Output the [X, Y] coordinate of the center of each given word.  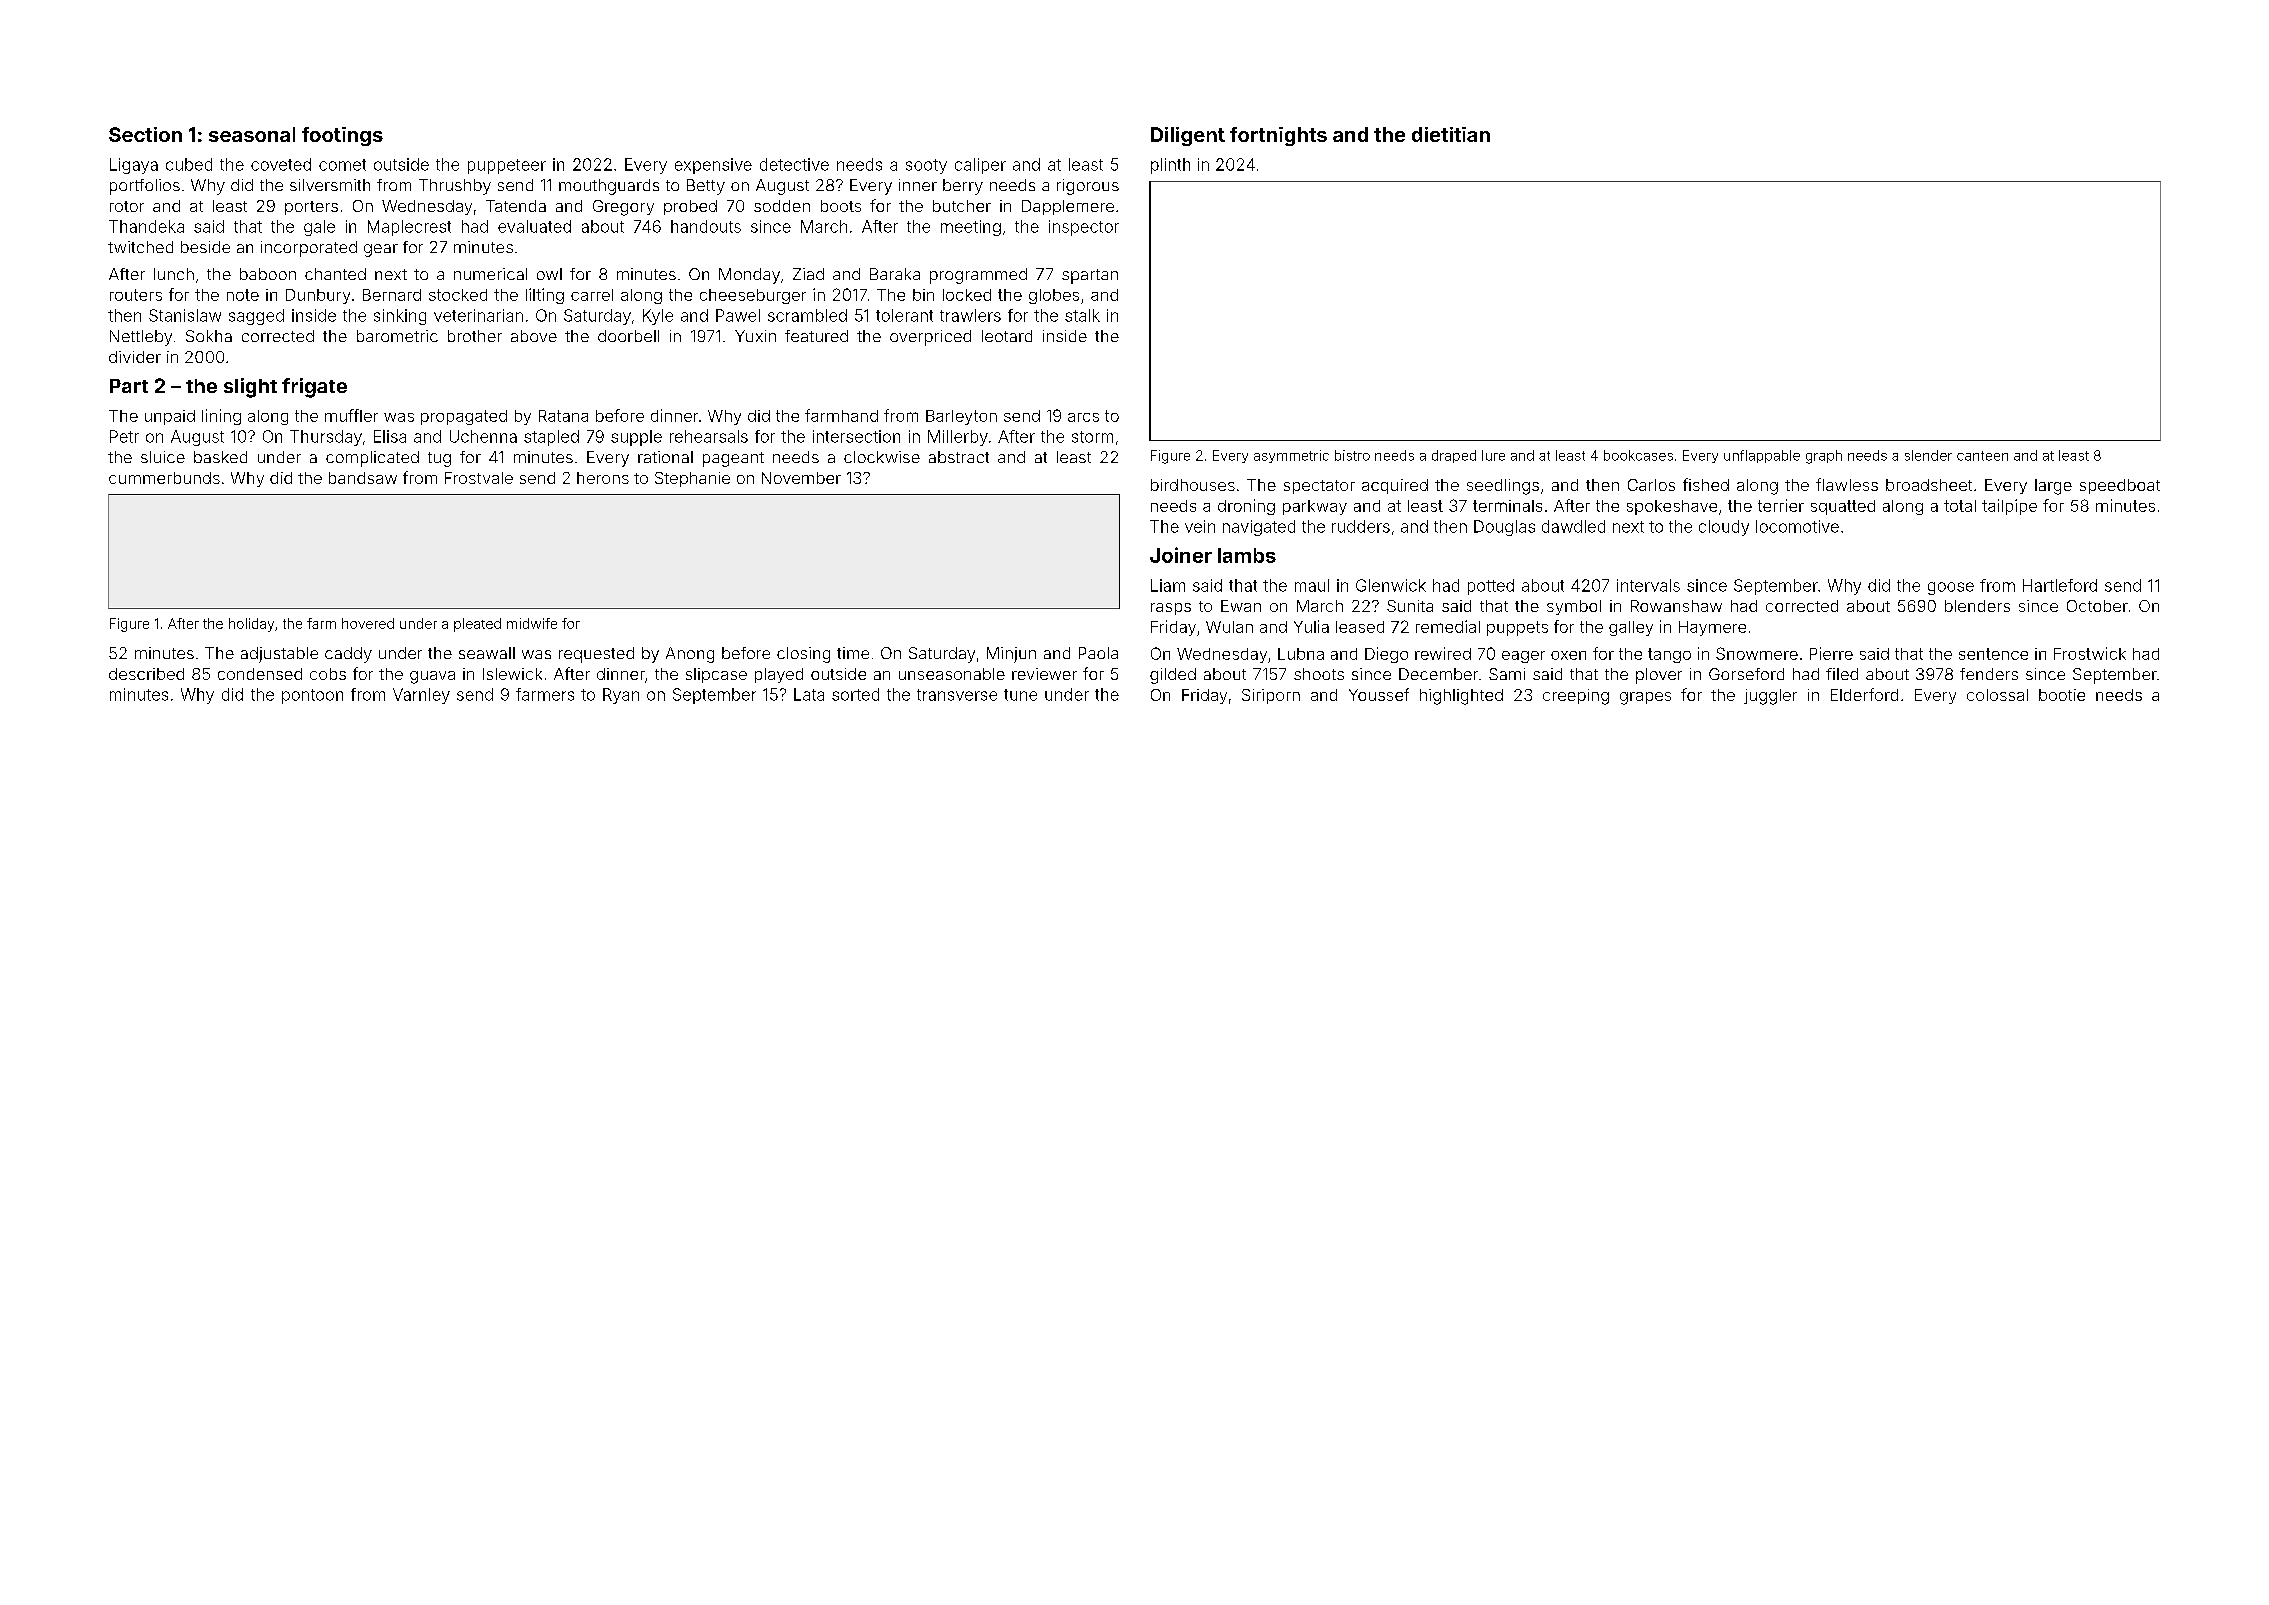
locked [967, 295]
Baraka [895, 274]
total [1960, 506]
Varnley [421, 696]
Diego [1386, 655]
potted [1491, 587]
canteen [1982, 456]
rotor [127, 206]
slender [1928, 455]
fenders [1989, 674]
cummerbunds [164, 478]
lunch [174, 274]
